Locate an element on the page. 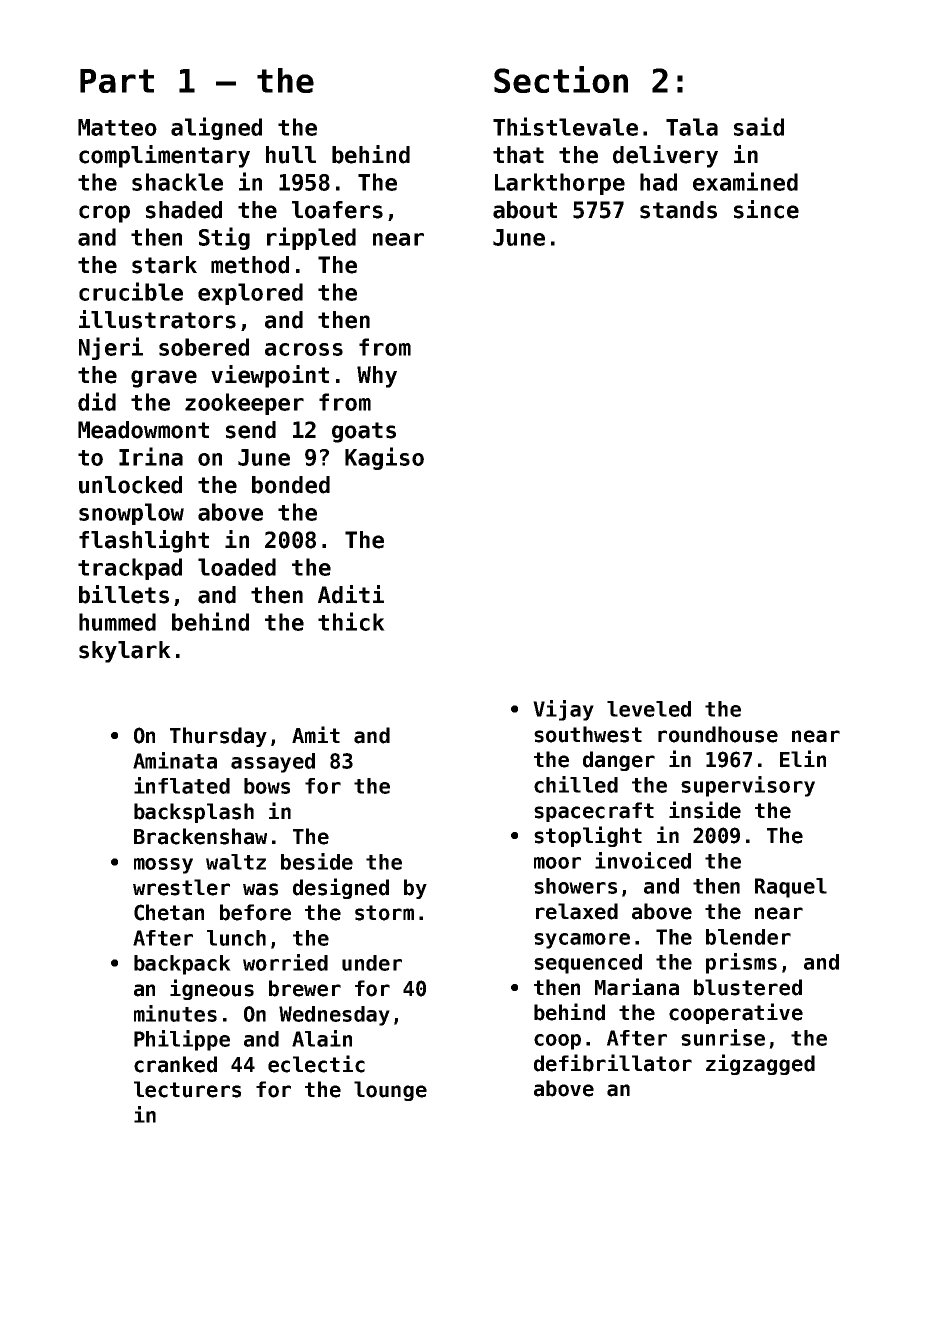  goats is located at coordinates (364, 432).
